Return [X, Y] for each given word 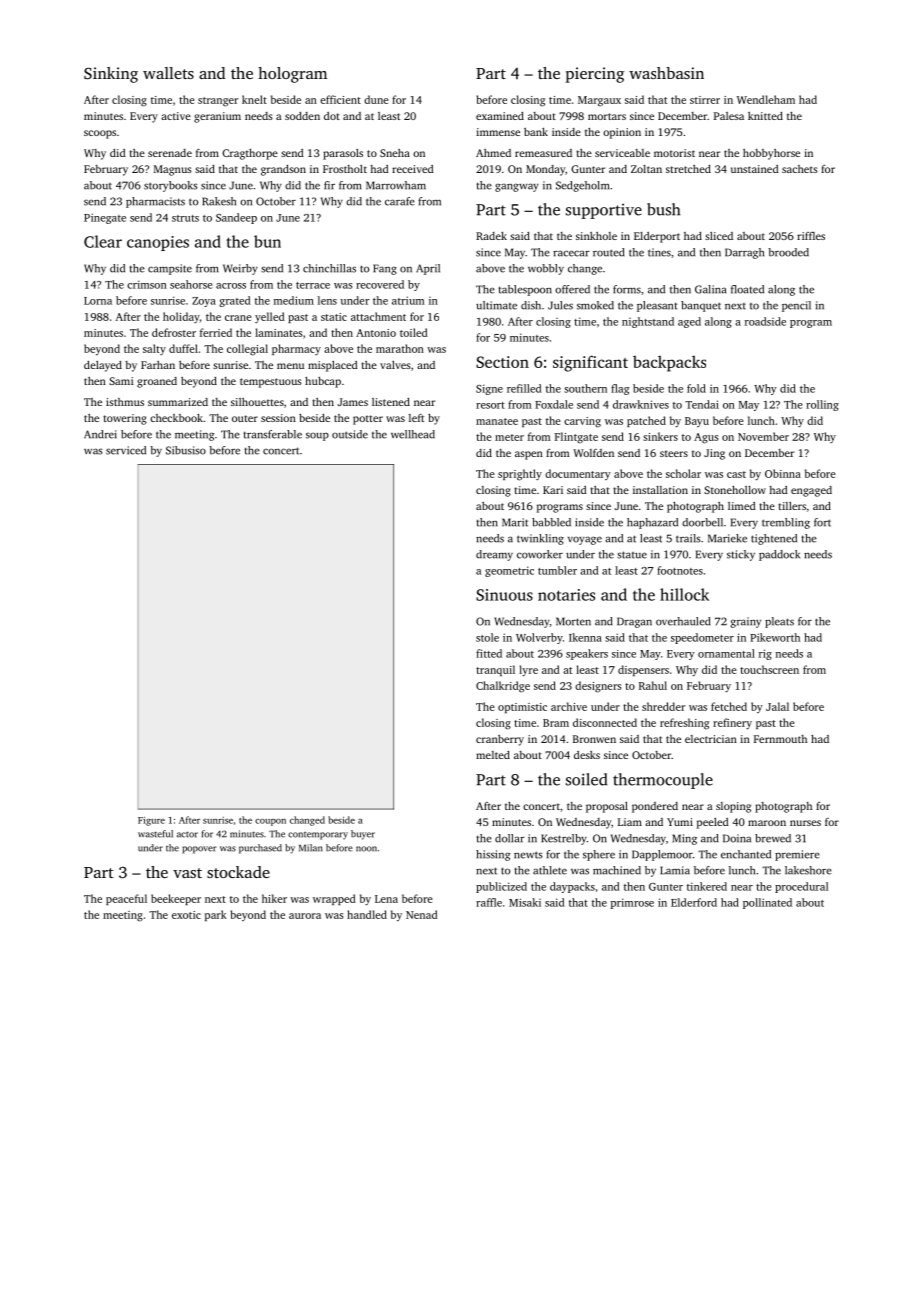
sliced [719, 236]
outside [350, 434]
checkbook [176, 418]
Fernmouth [780, 739]
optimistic [522, 708]
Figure [151, 821]
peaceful [126, 899]
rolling [822, 405]
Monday [545, 170]
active [176, 116]
